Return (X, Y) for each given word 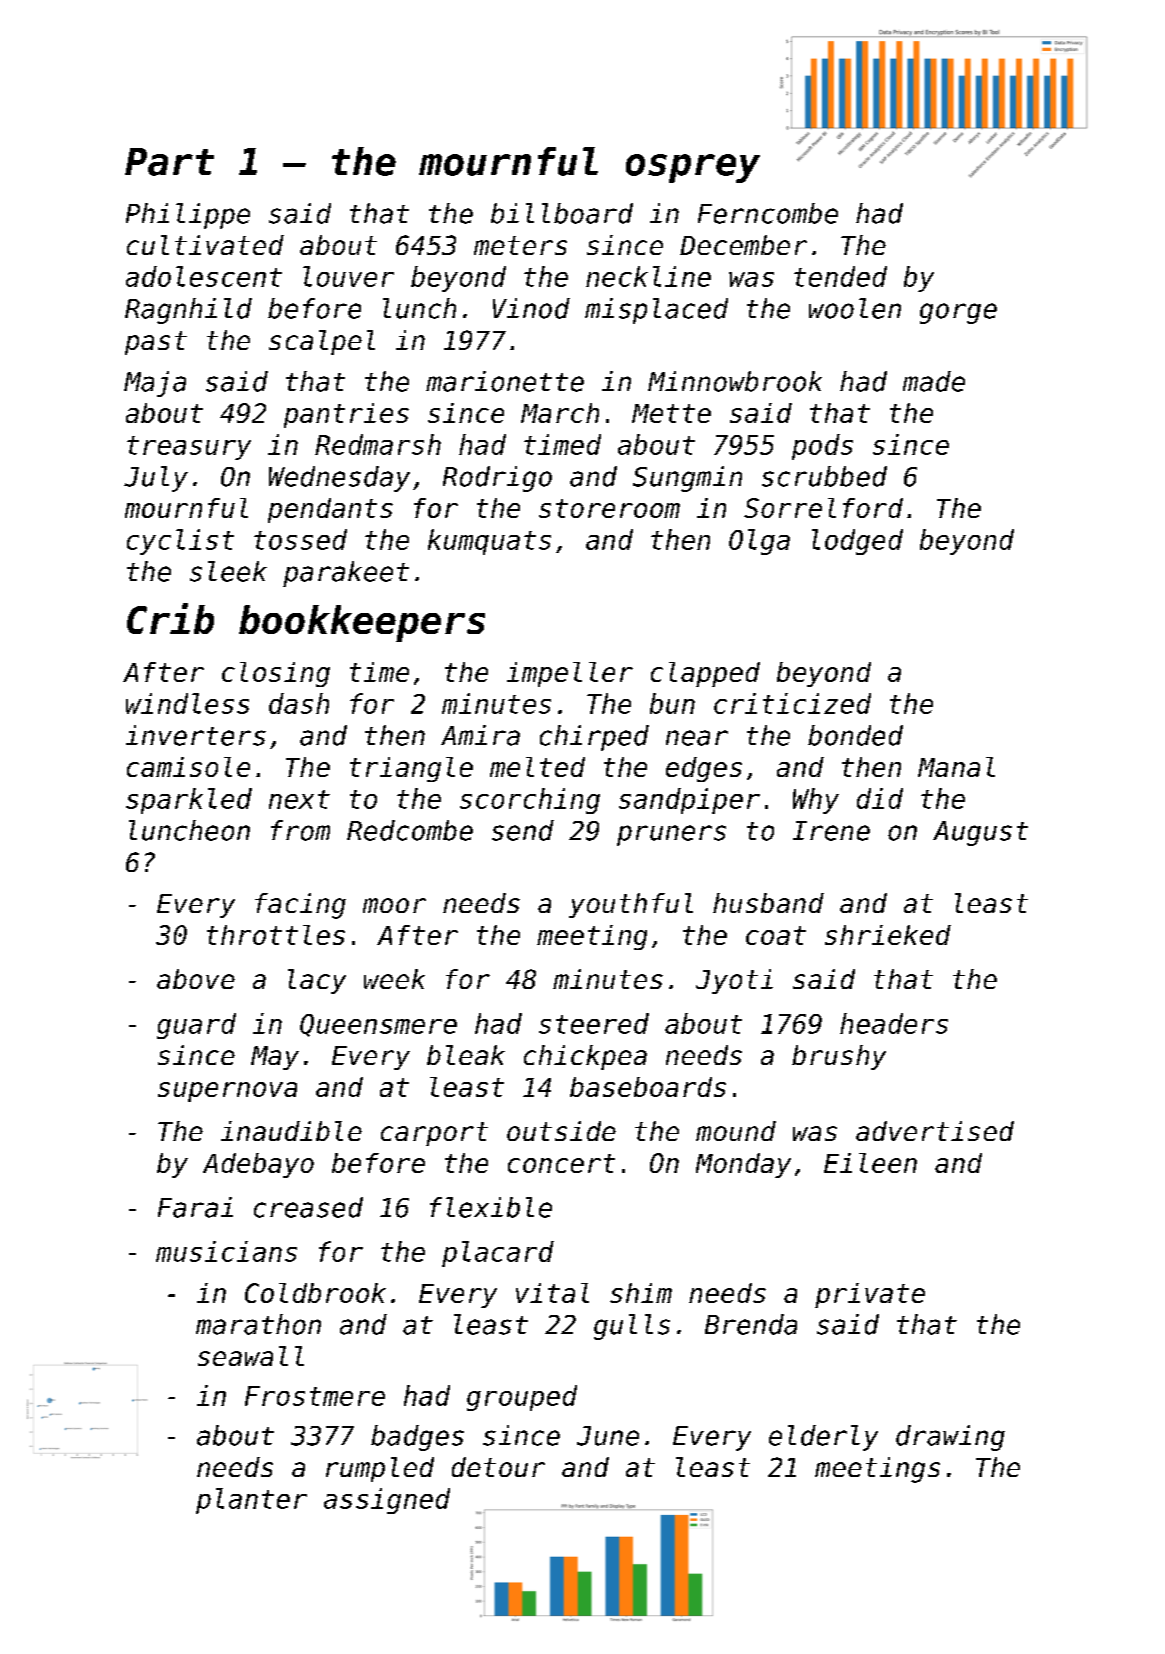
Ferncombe (768, 213)
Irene (831, 831)
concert (561, 1163)
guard (196, 1026)
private (870, 1295)
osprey (693, 168)
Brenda (751, 1324)
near (697, 738)
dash (299, 703)
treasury (189, 448)
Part (169, 162)
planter (251, 1501)
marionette (505, 381)
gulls (632, 1327)
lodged (857, 542)
